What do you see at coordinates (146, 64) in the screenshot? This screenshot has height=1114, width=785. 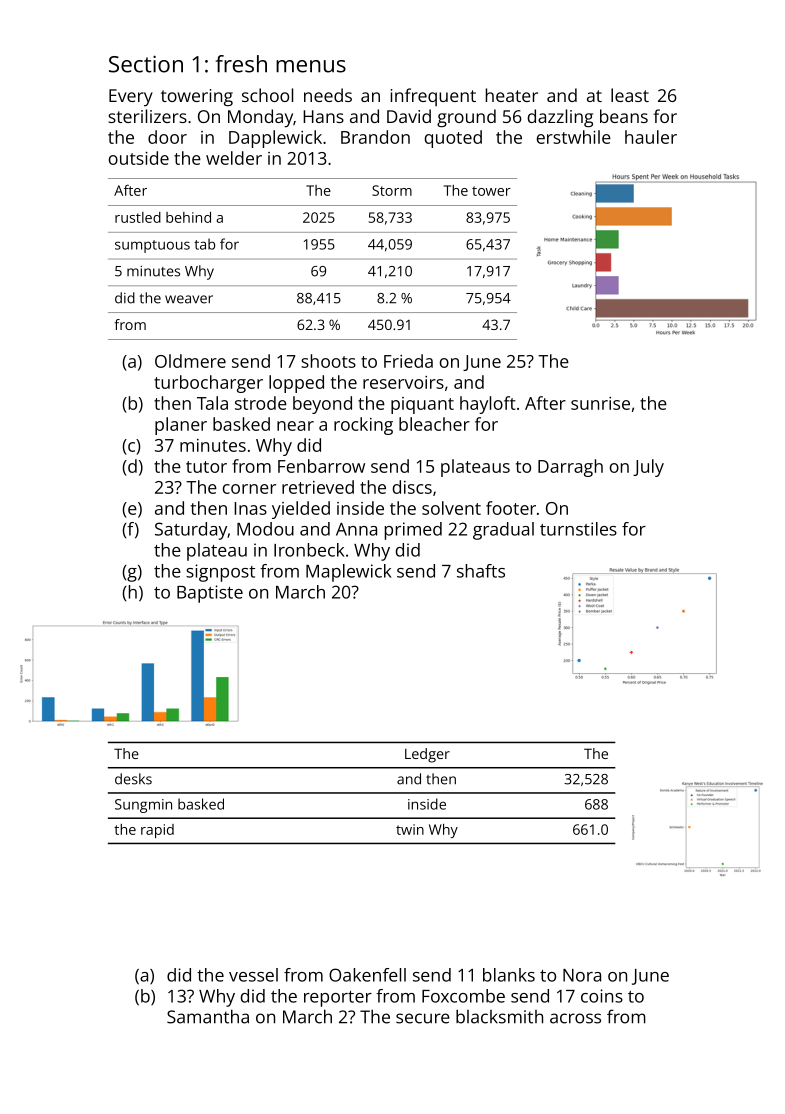 I see `Section` at bounding box center [146, 64].
